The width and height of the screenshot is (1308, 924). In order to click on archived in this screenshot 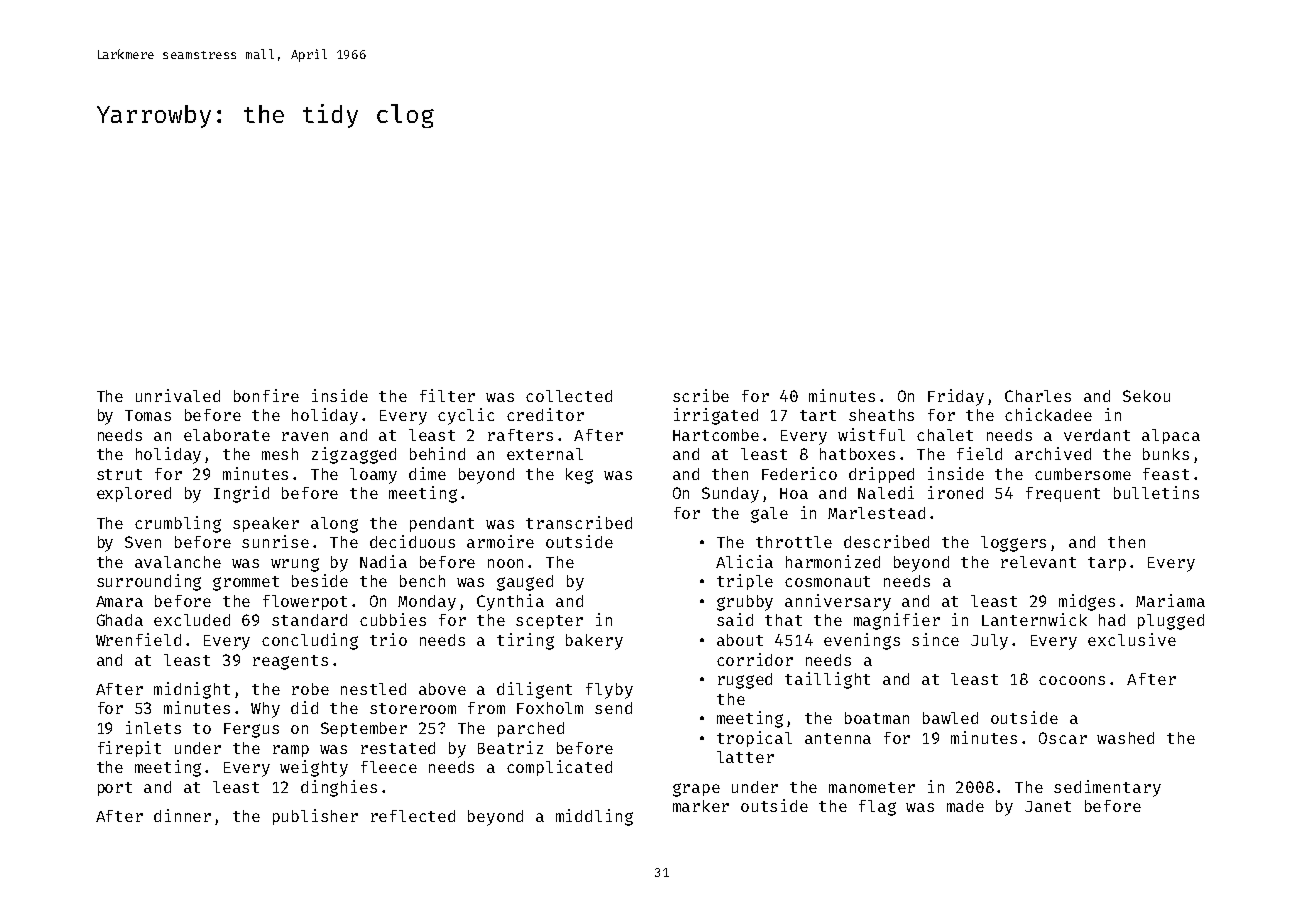, I will do `click(1053, 453)`.
